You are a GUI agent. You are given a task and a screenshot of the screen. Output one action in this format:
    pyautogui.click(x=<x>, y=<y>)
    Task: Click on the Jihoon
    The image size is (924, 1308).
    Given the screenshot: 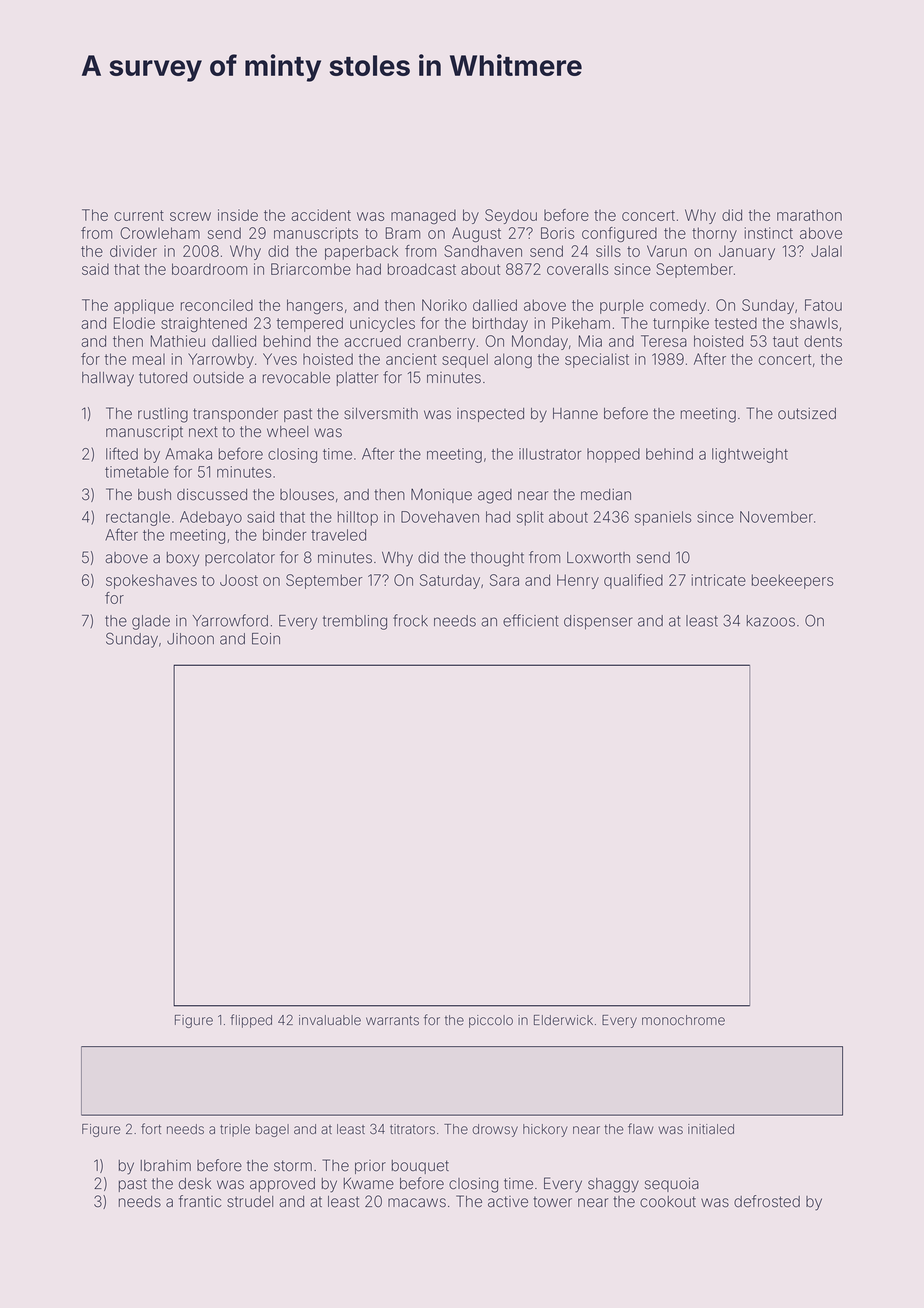 What is the action you would take?
    pyautogui.click(x=190, y=639)
